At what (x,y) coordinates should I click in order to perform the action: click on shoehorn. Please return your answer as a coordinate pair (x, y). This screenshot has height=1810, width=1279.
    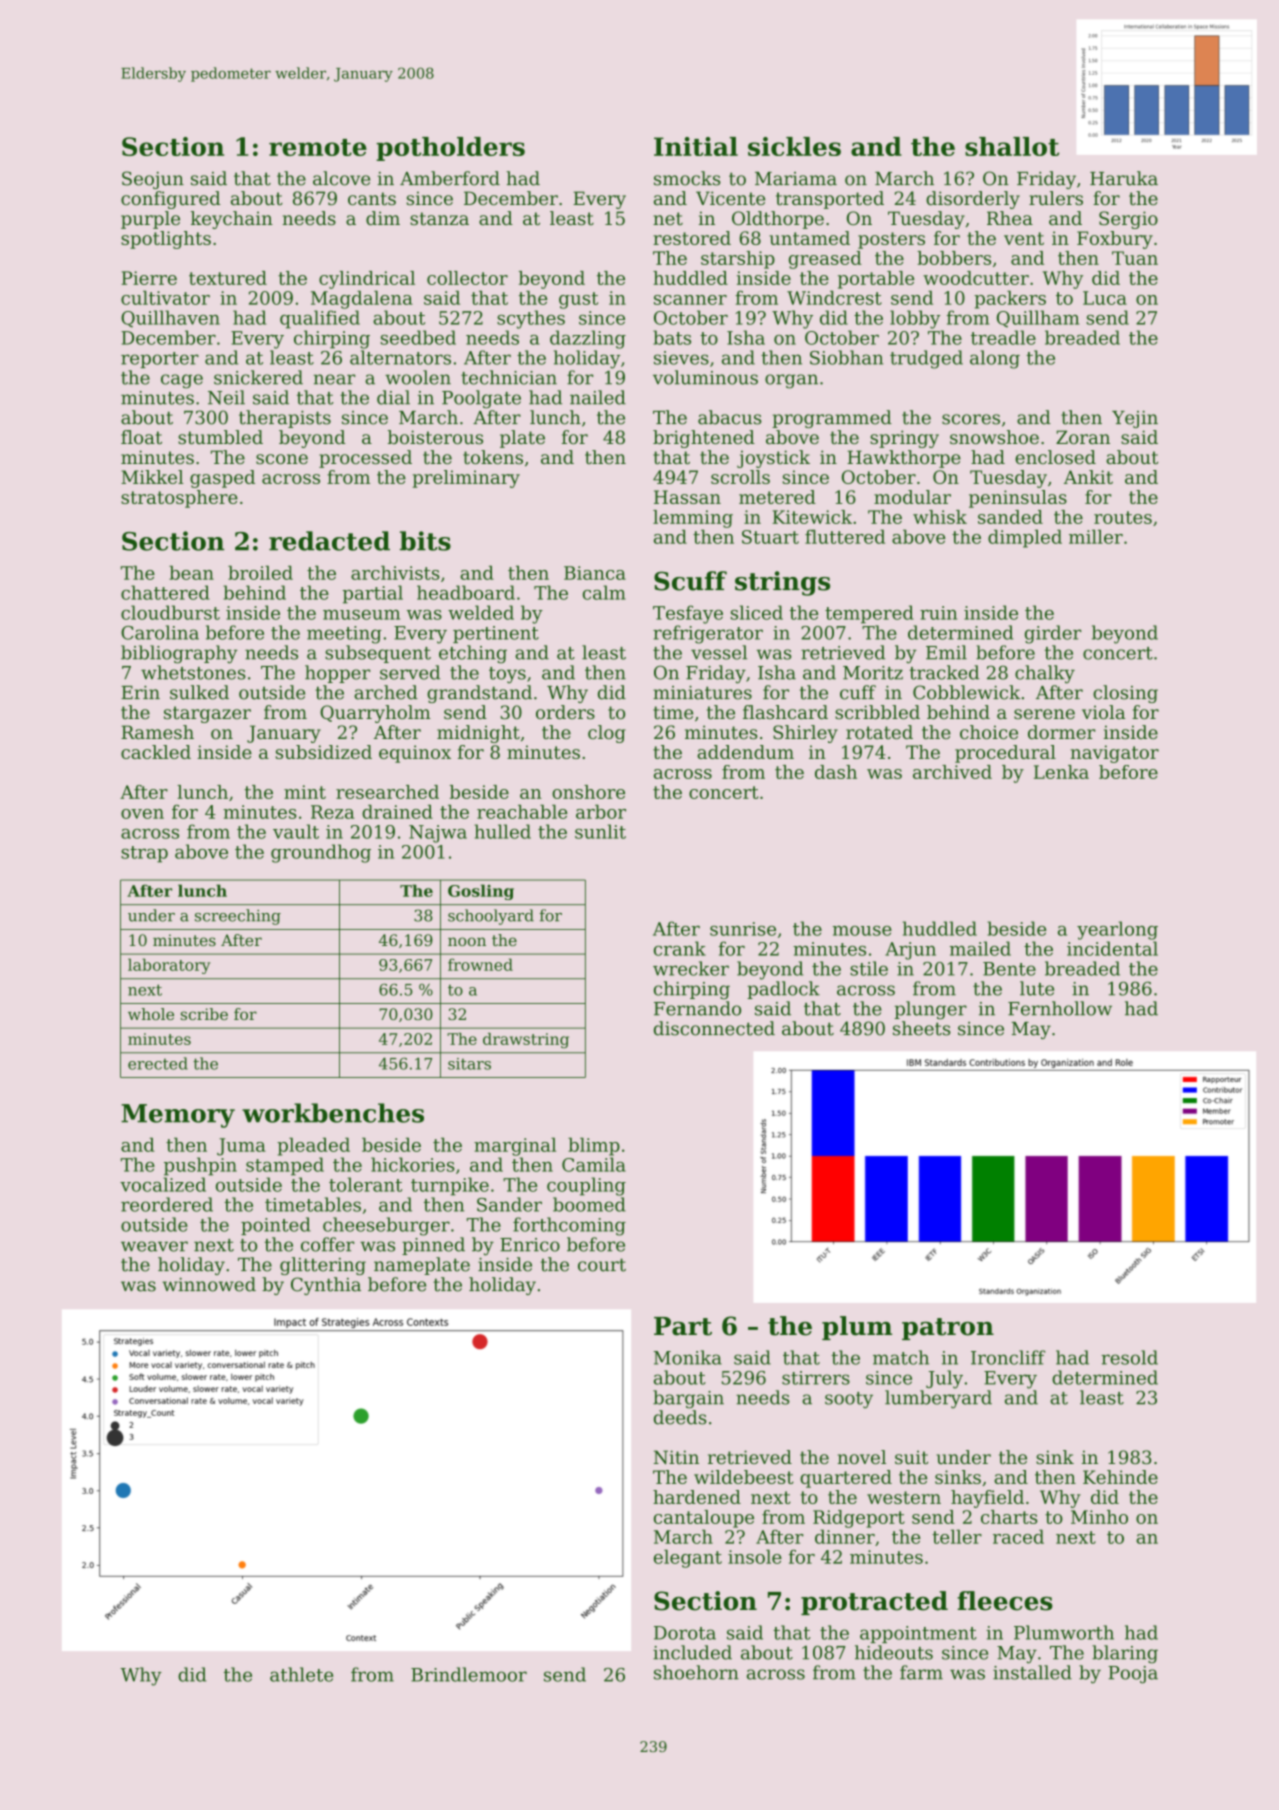
    Looking at the image, I should click on (696, 1672).
